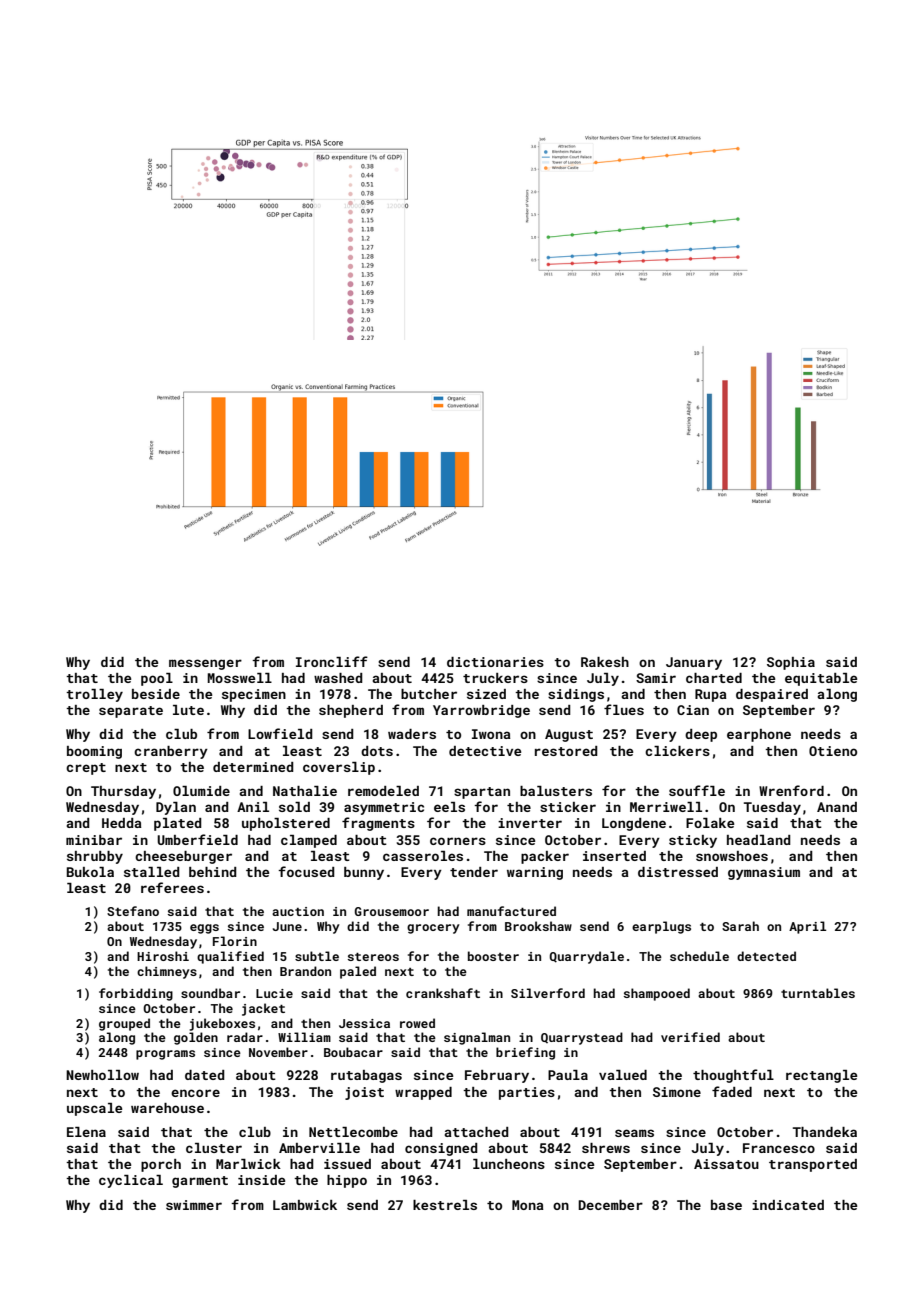 The height and width of the document is (1308, 924). I want to click on cyclical, so click(131, 1181).
